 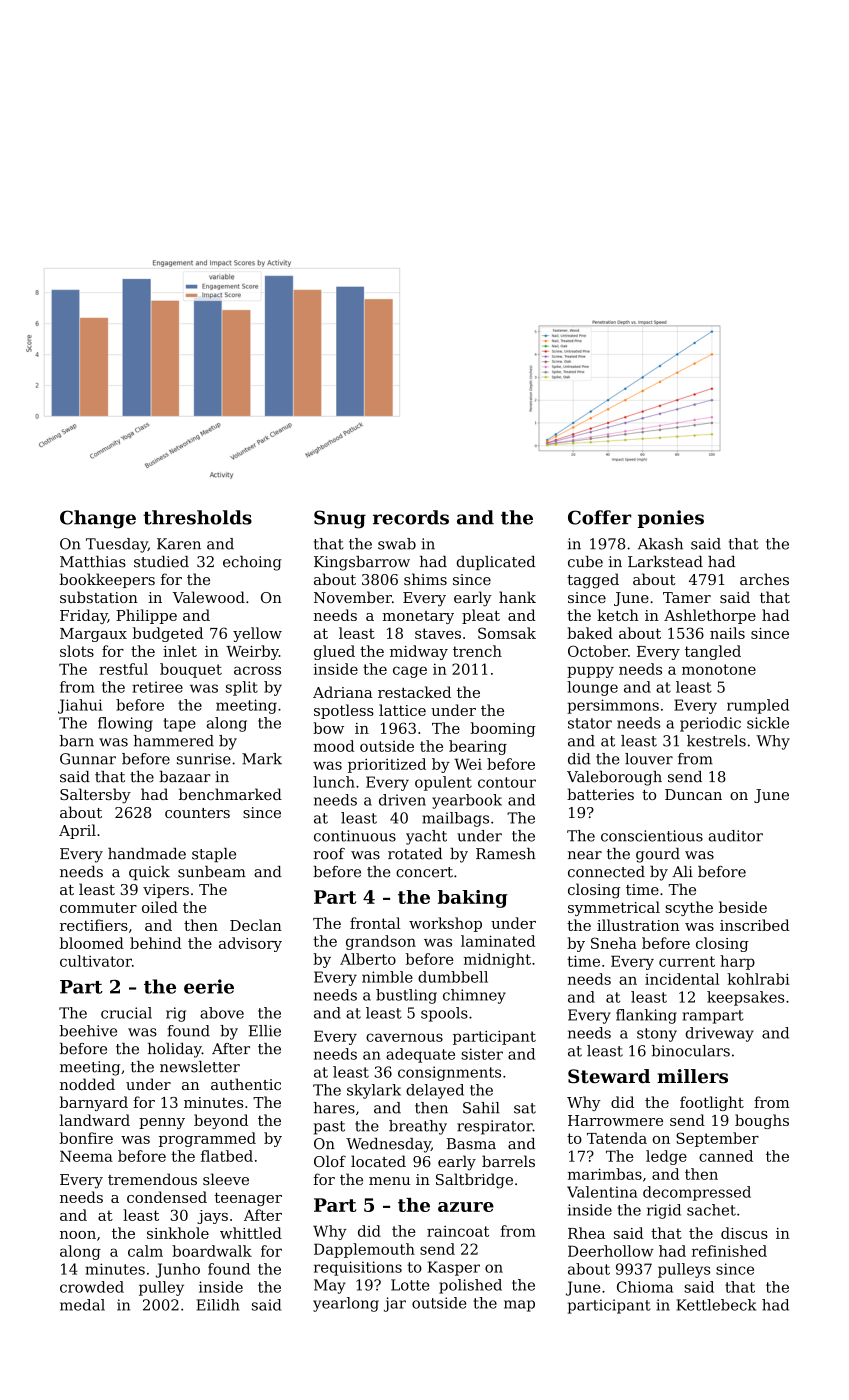 What do you see at coordinates (358, 1268) in the screenshot?
I see `requisitions` at bounding box center [358, 1268].
